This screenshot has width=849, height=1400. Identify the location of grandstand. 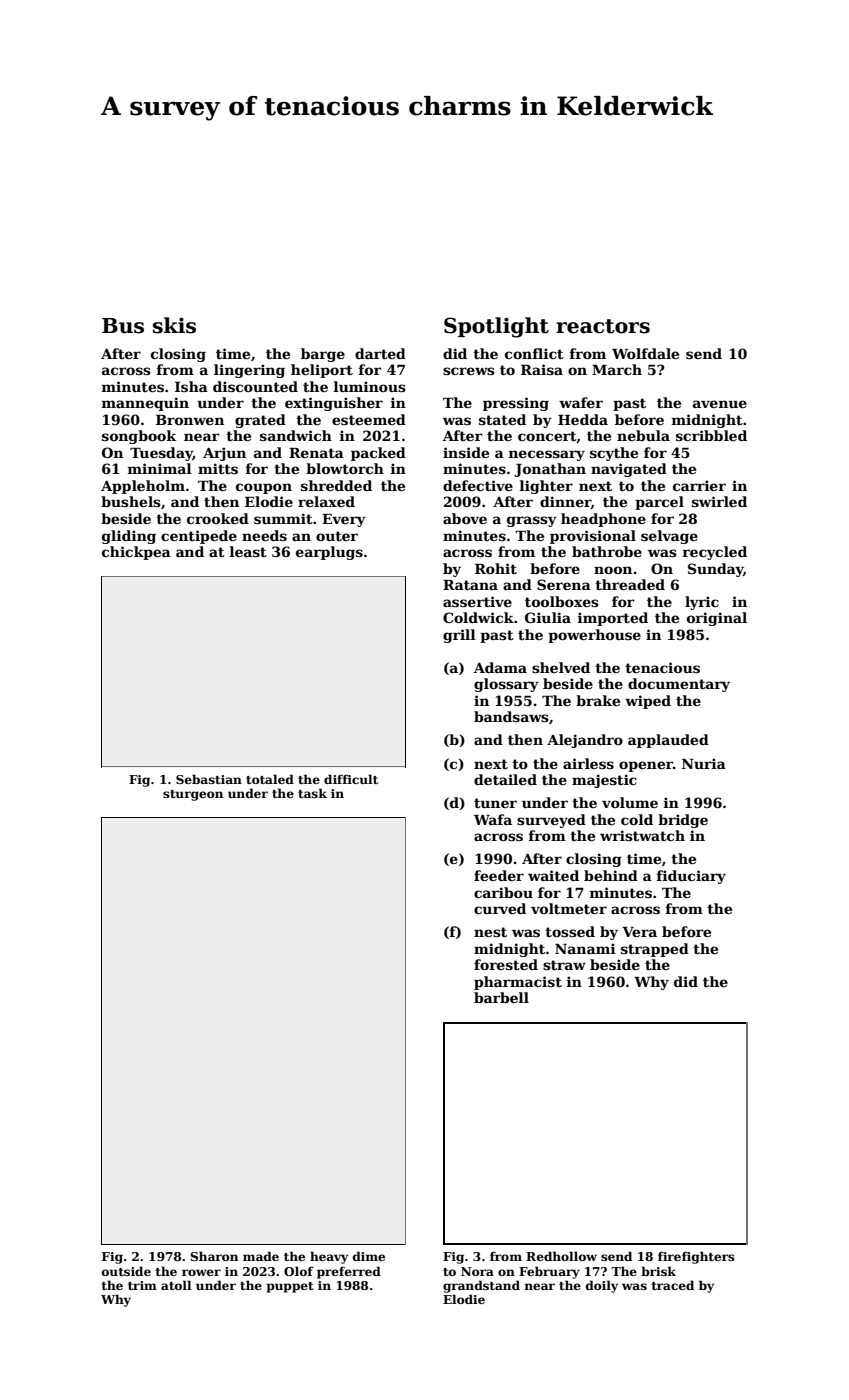
(481, 1286).
